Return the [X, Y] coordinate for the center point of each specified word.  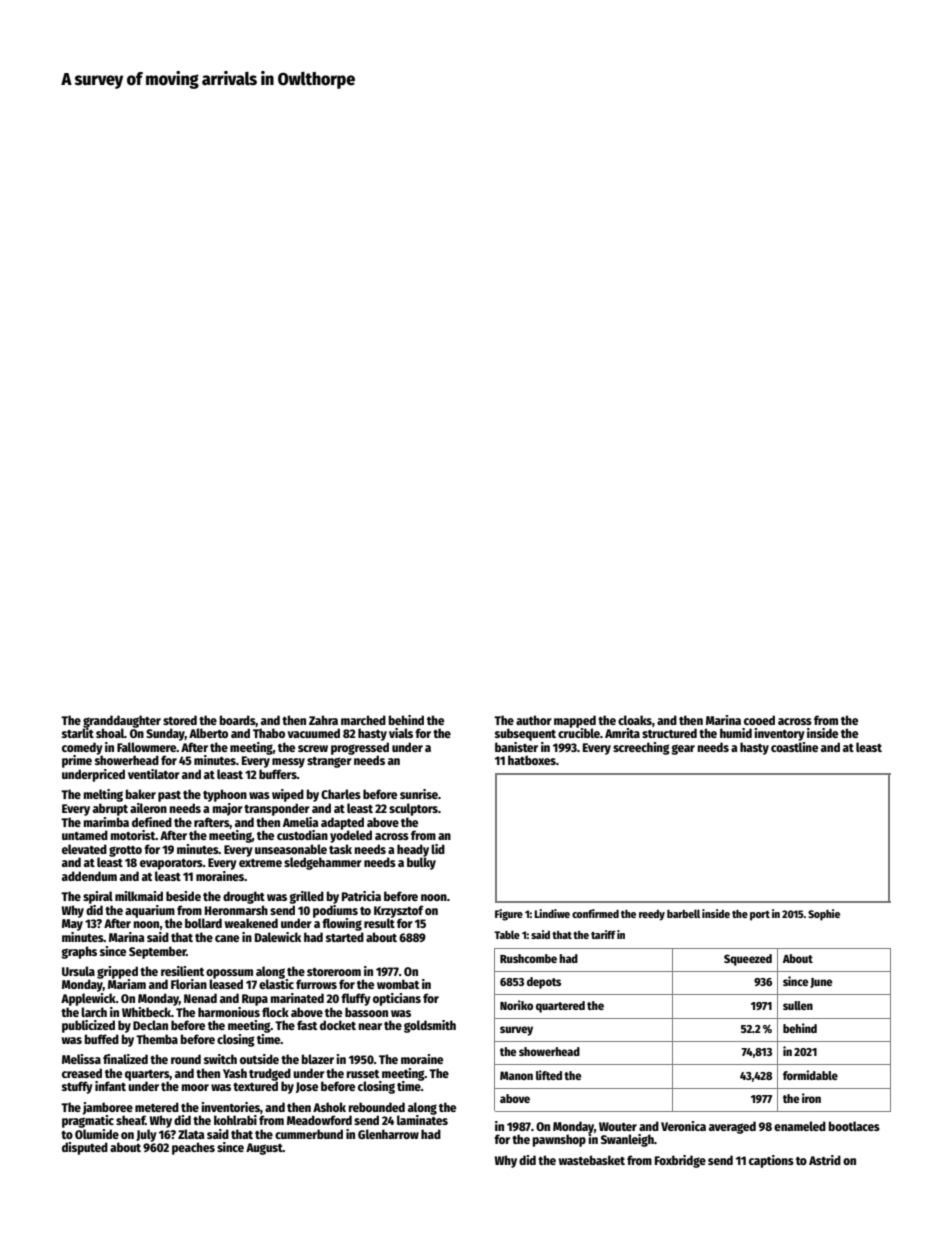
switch [220, 1059]
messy [288, 763]
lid [438, 849]
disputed [85, 1148]
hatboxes [532, 760]
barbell [683, 913]
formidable [810, 1075]
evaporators [171, 864]
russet [363, 1074]
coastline [794, 747]
